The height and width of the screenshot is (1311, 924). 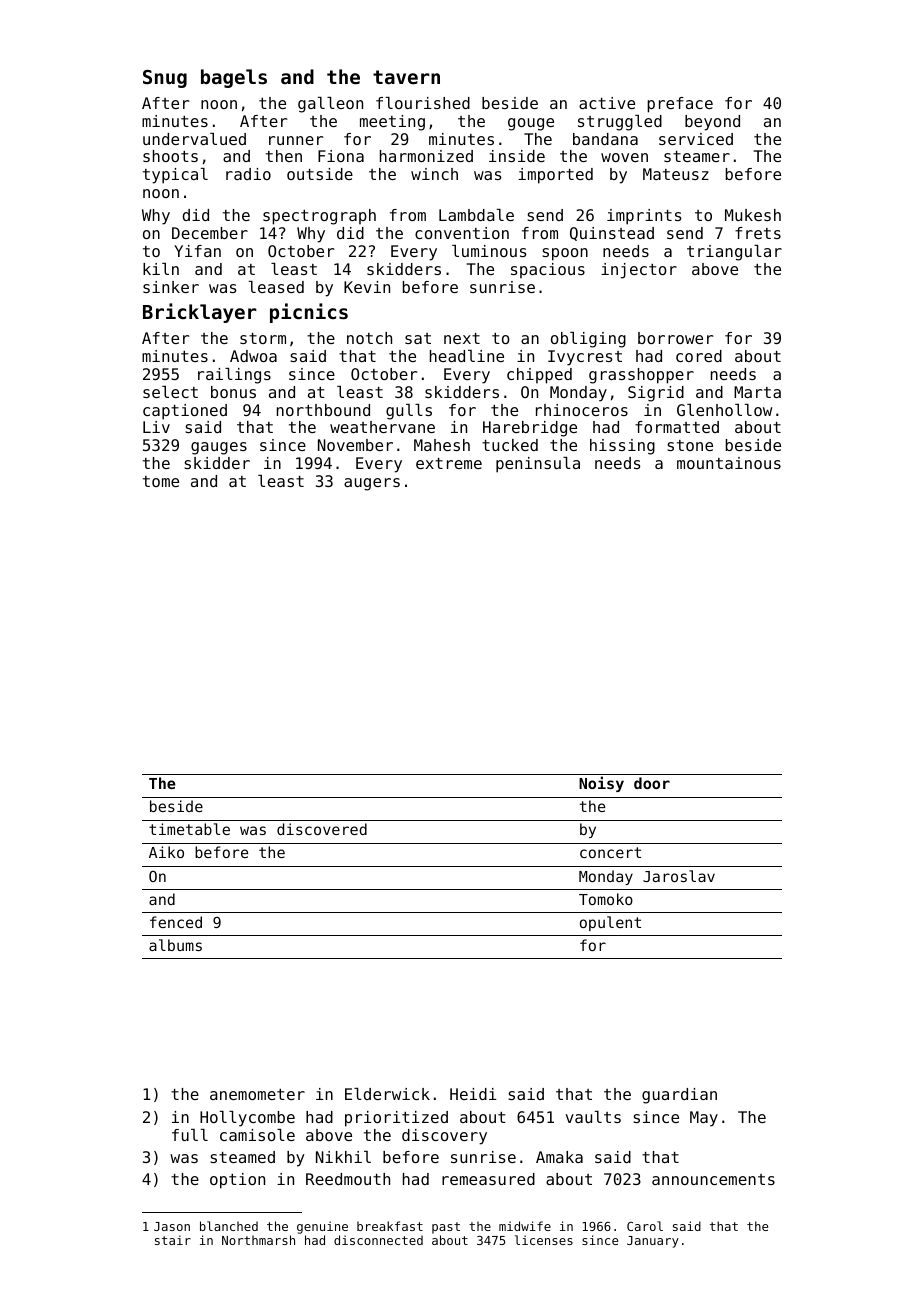 What do you see at coordinates (622, 447) in the screenshot?
I see `hissing` at bounding box center [622, 447].
